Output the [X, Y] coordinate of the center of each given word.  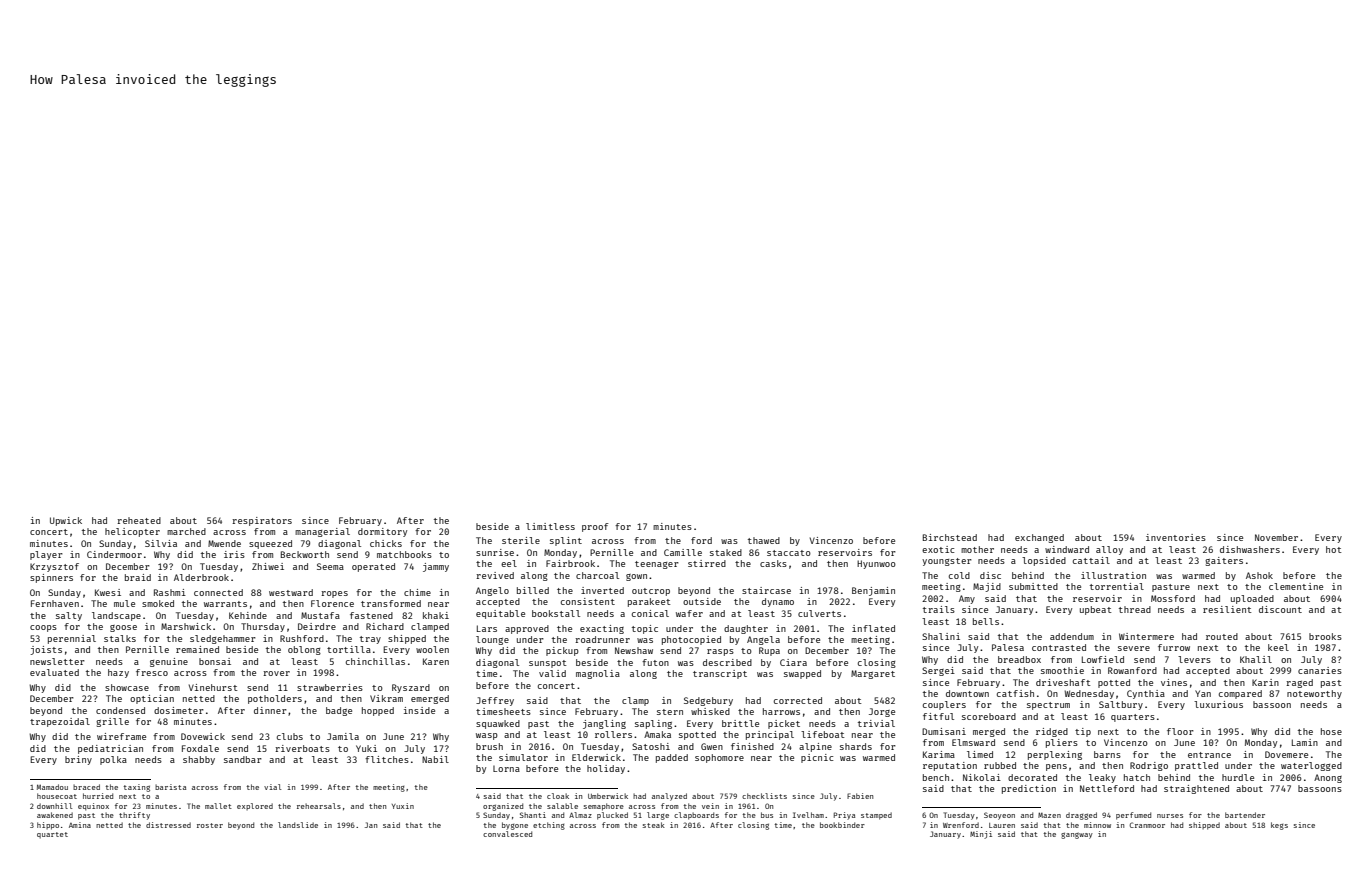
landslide [298, 825]
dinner [270, 710]
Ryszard [411, 688]
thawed [764, 540]
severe [1134, 648]
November [1276, 537]
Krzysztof [54, 567]
